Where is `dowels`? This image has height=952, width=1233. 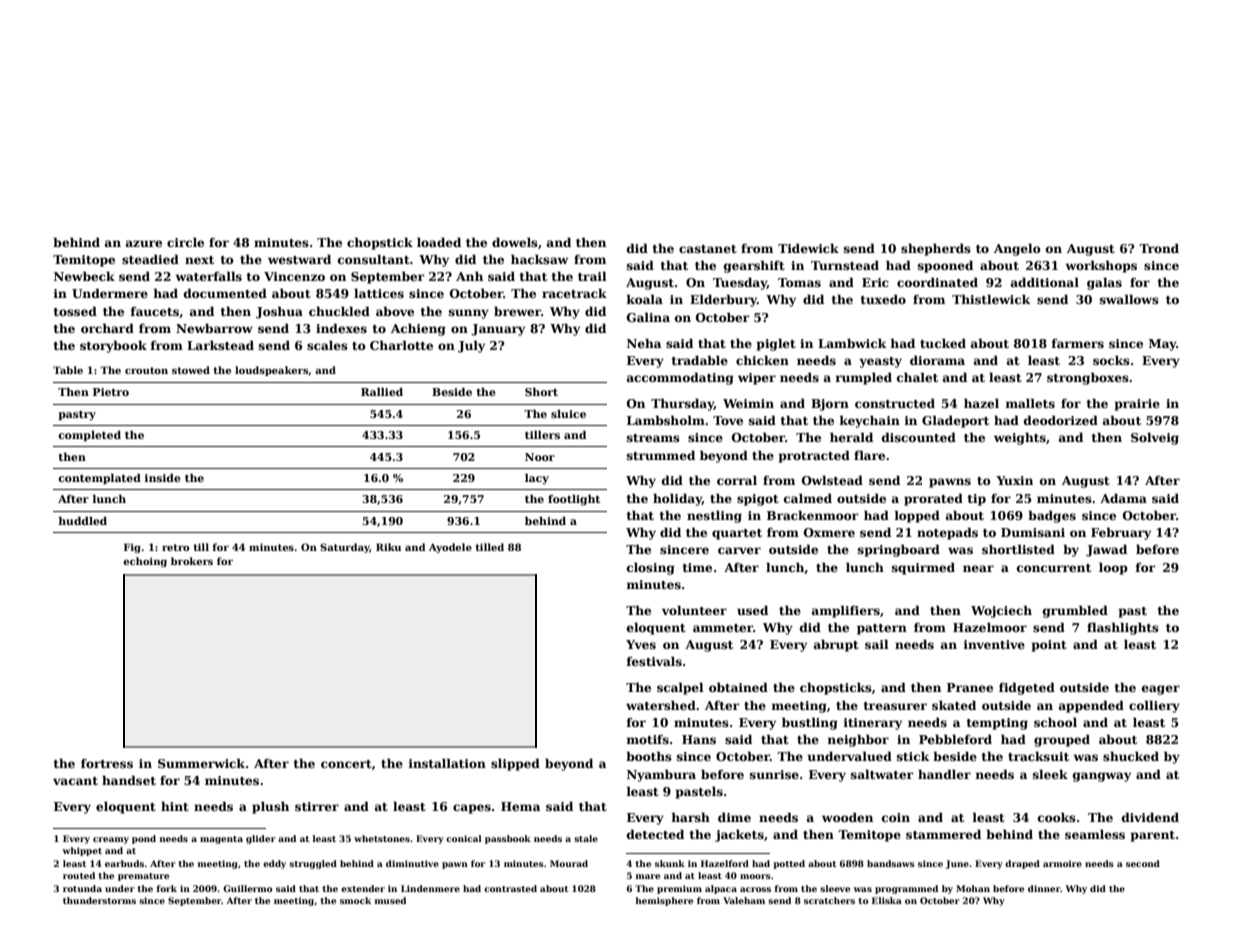 dowels is located at coordinates (515, 242).
